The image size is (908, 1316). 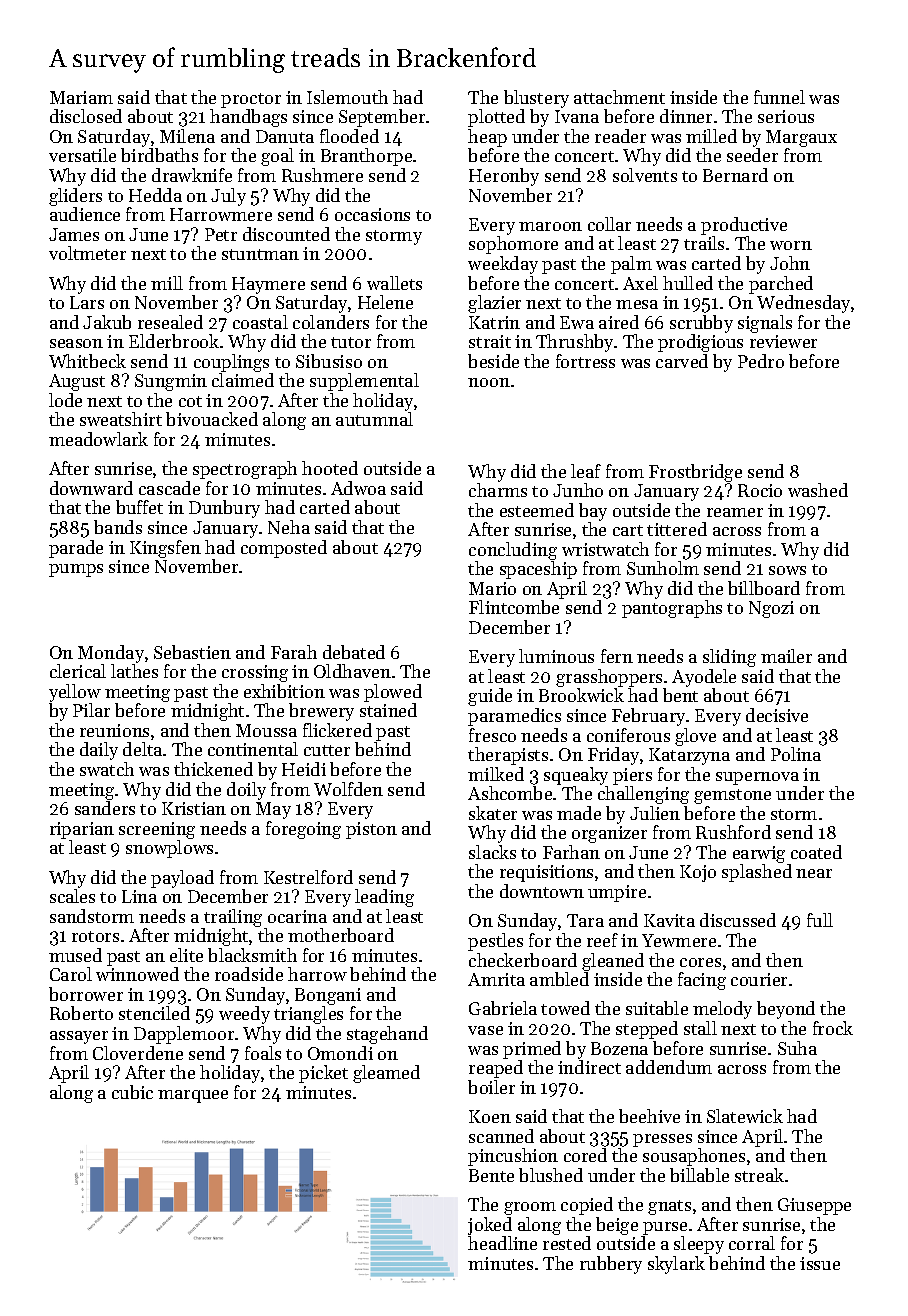 I want to click on Margaux, so click(x=801, y=138).
